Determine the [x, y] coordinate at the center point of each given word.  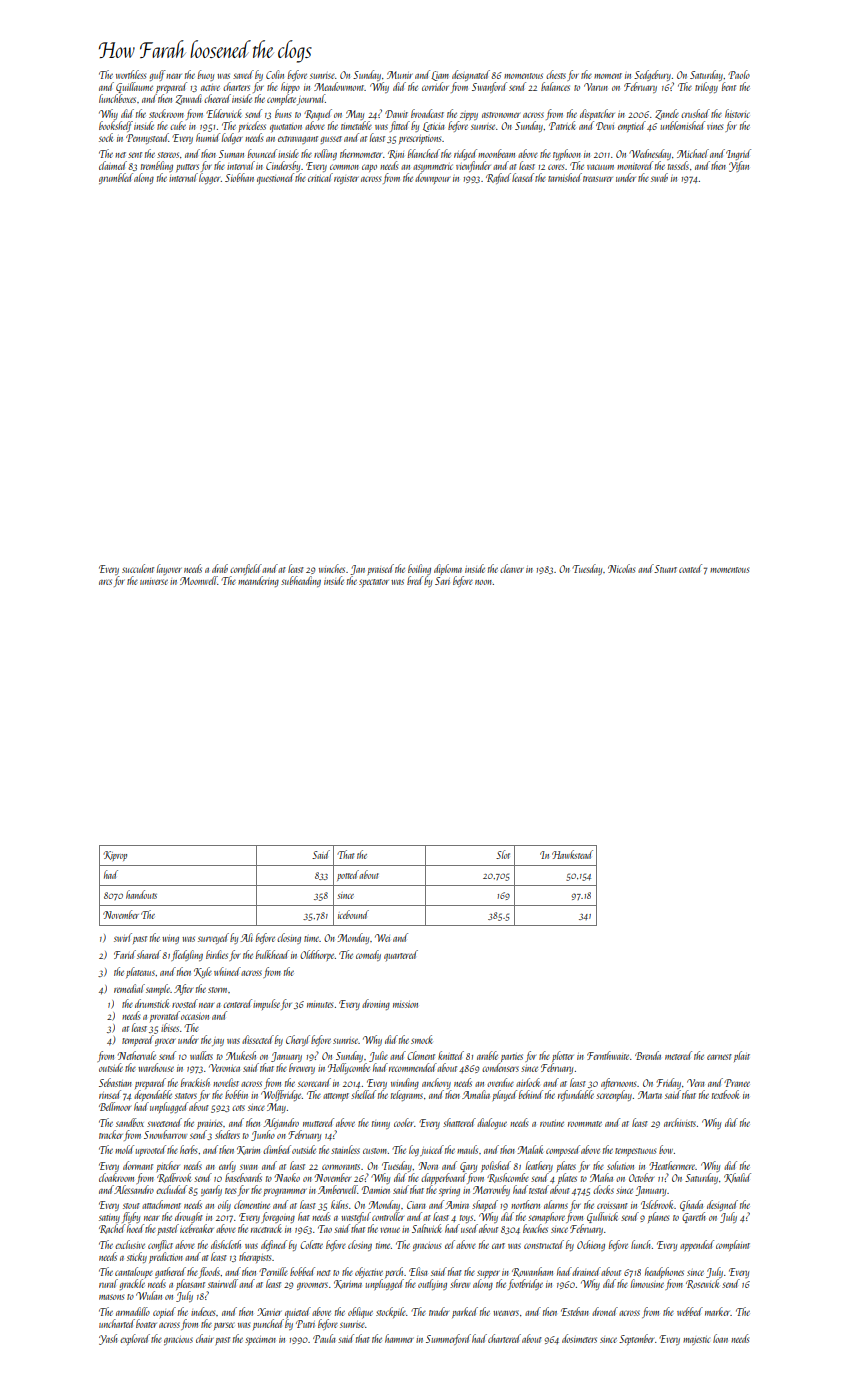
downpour [432, 178]
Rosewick [702, 1284]
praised [380, 569]
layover [169, 569]
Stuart [665, 569]
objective [369, 1272]
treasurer [598, 179]
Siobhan [239, 177]
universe [154, 582]
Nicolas [621, 568]
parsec [224, 1326]
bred [415, 580]
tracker [111, 1134]
